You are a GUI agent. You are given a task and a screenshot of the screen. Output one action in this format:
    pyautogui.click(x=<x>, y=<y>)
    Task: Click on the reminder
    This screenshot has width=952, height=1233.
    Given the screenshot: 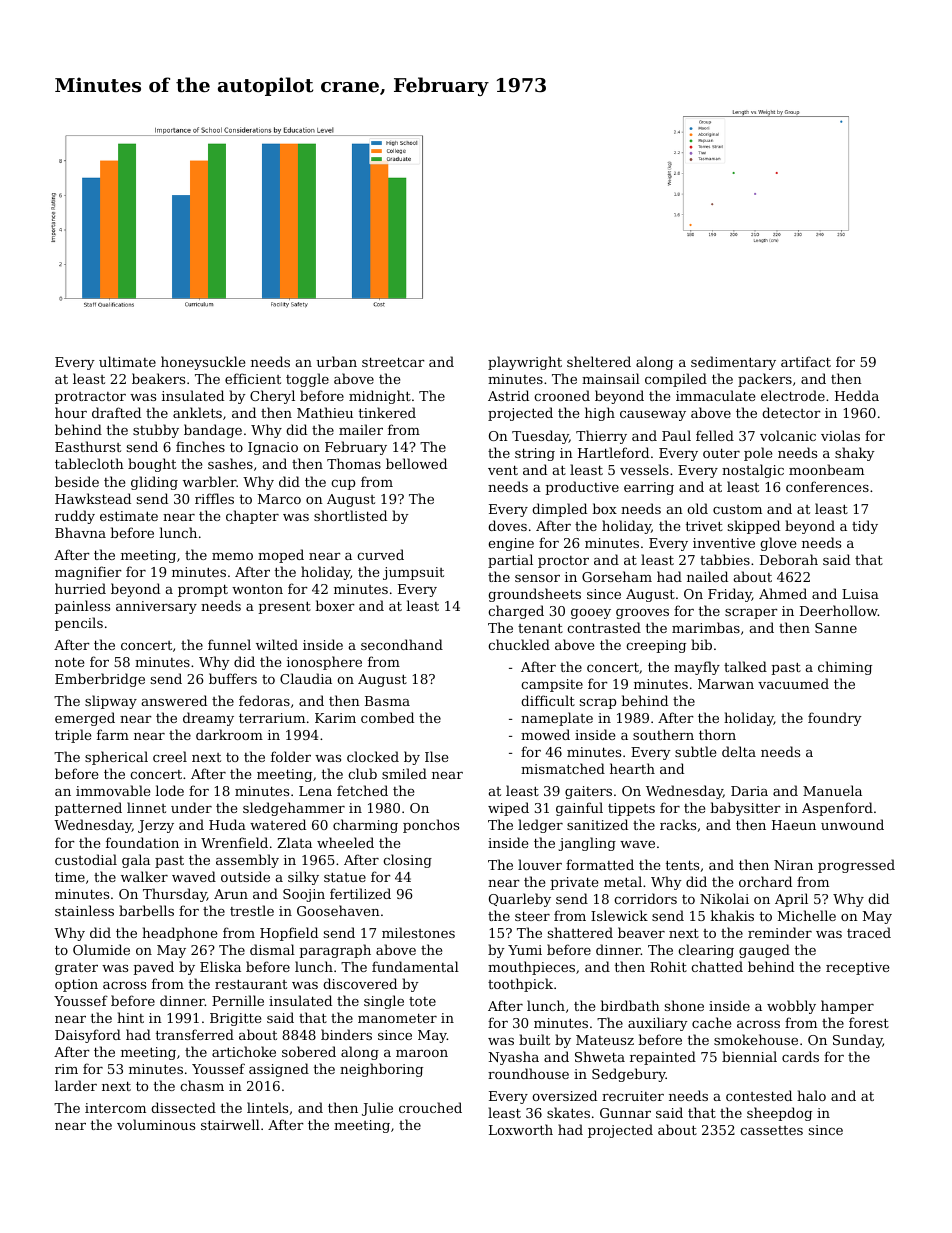 What is the action you would take?
    pyautogui.click(x=780, y=932)
